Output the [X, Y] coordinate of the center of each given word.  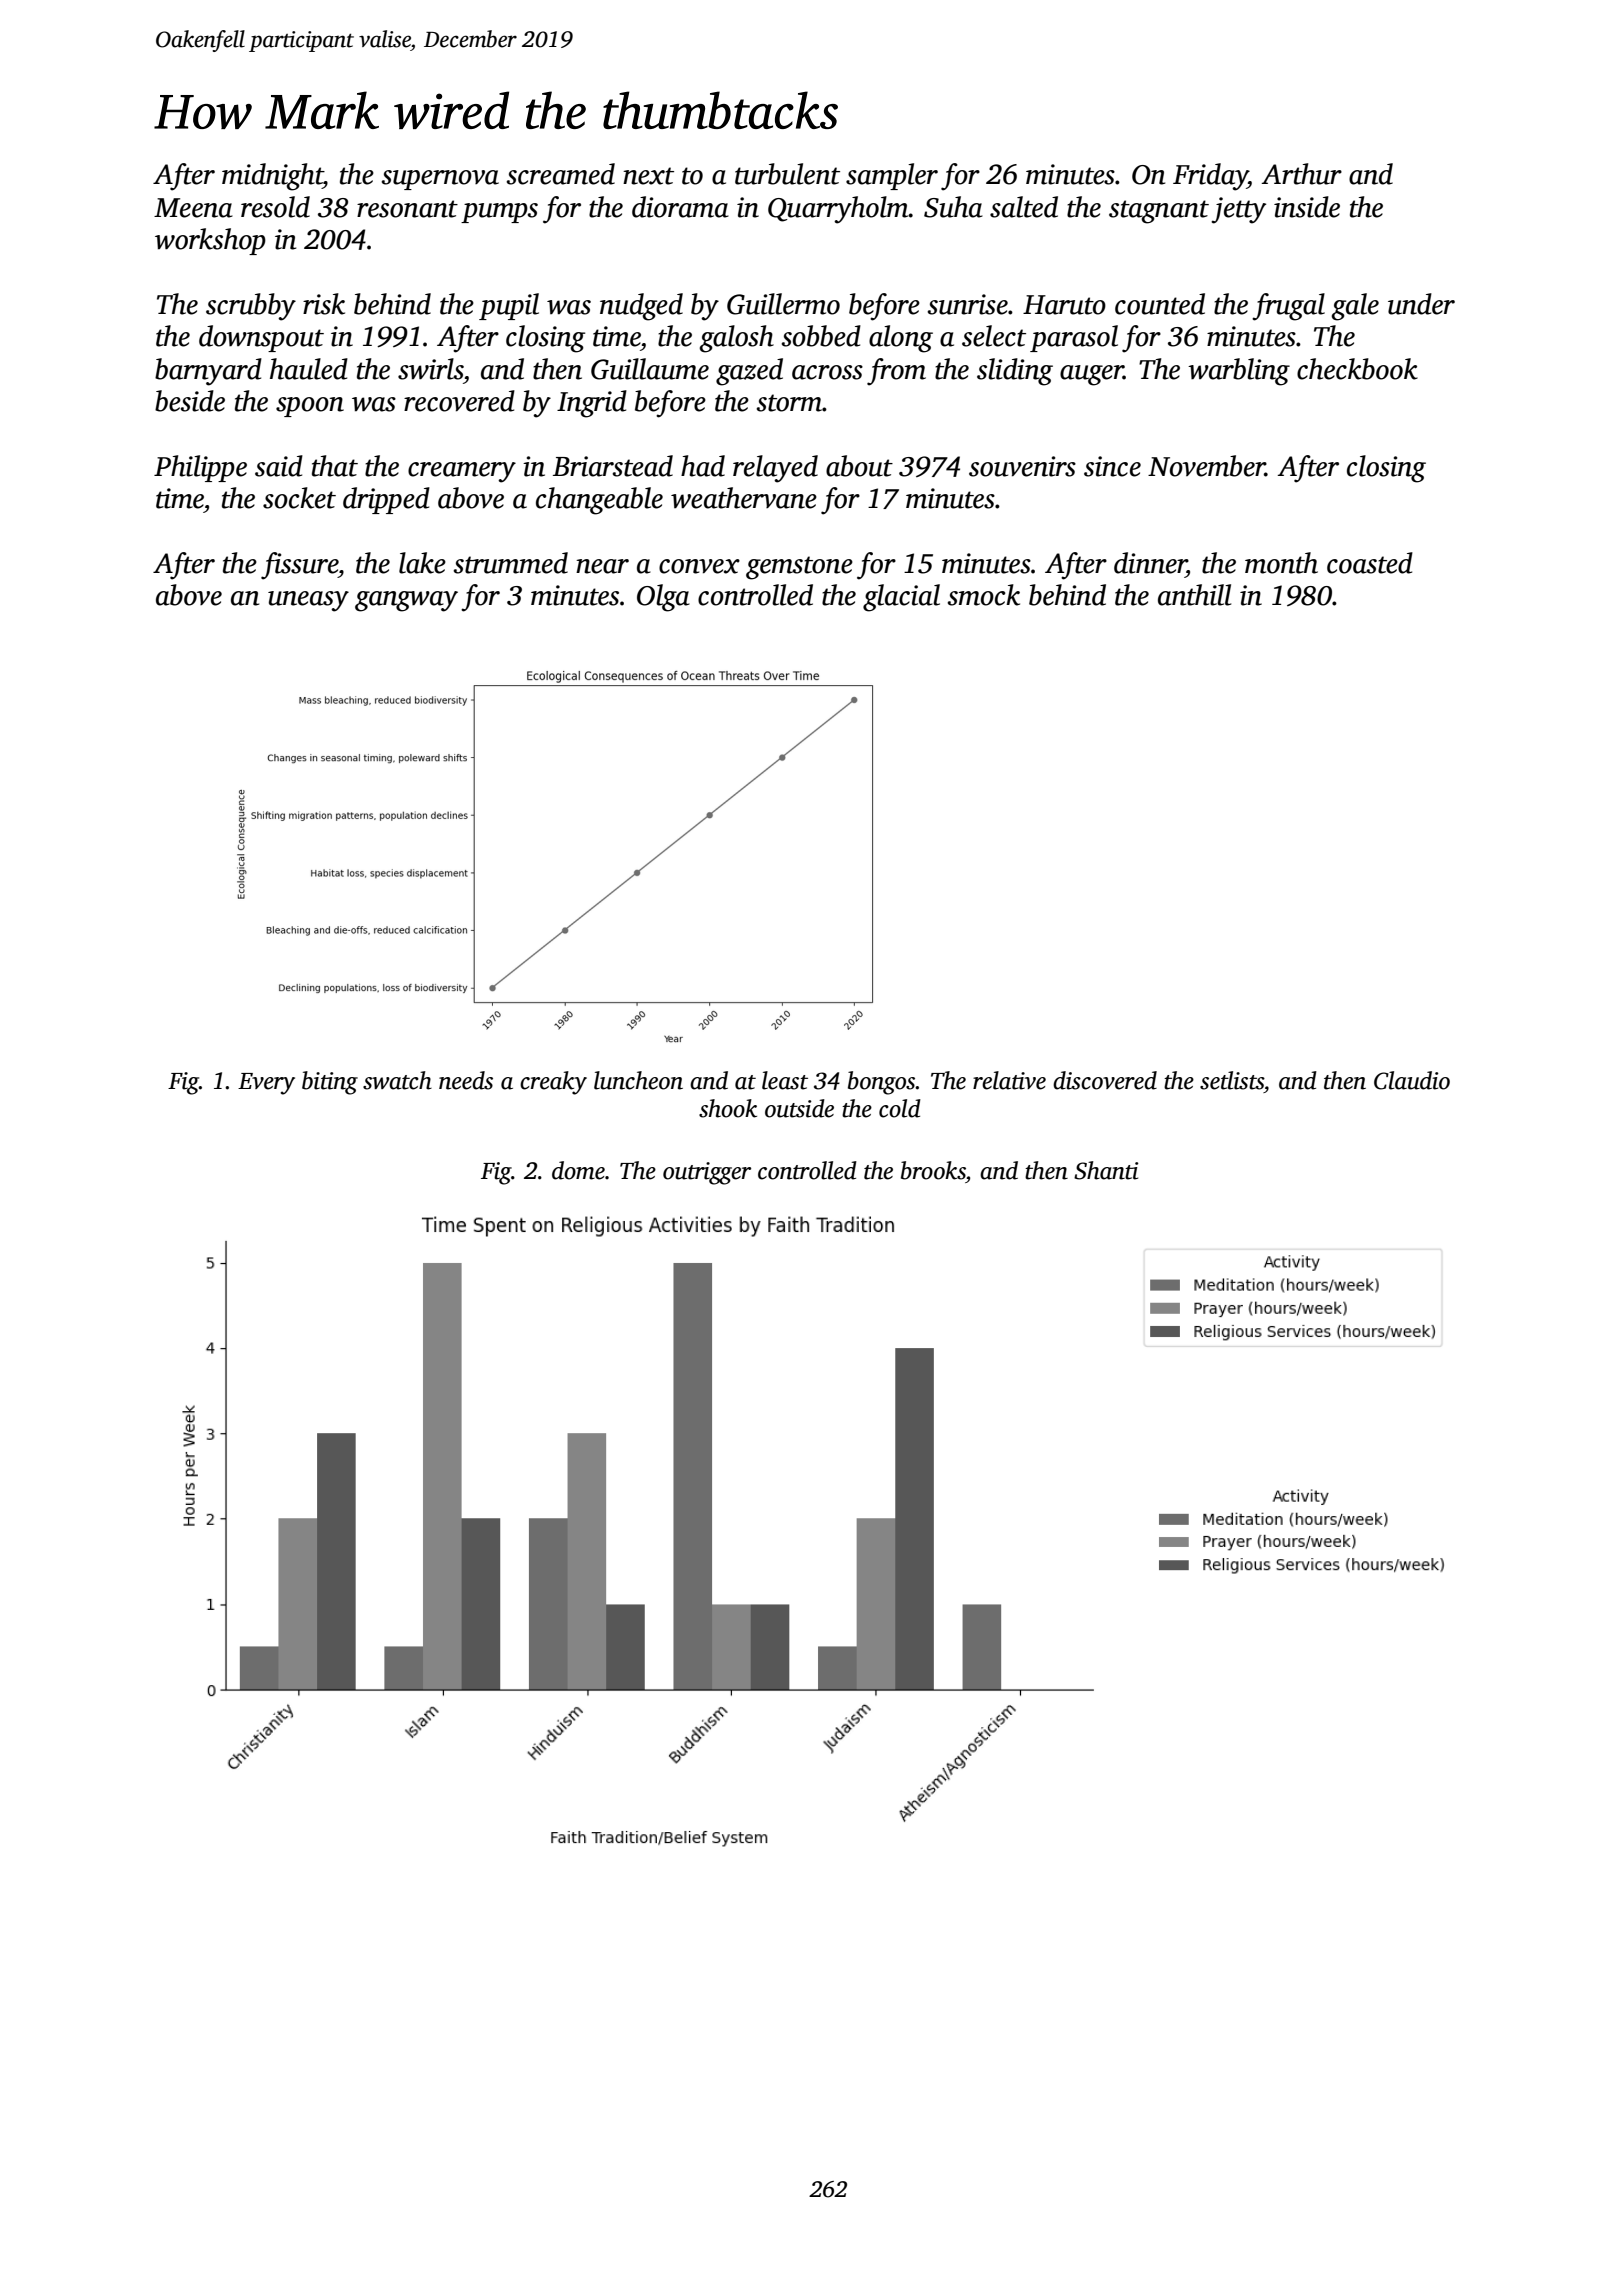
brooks [933, 1170]
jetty [1238, 210]
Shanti [1106, 1170]
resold [275, 207]
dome [578, 1170]
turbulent [787, 174]
